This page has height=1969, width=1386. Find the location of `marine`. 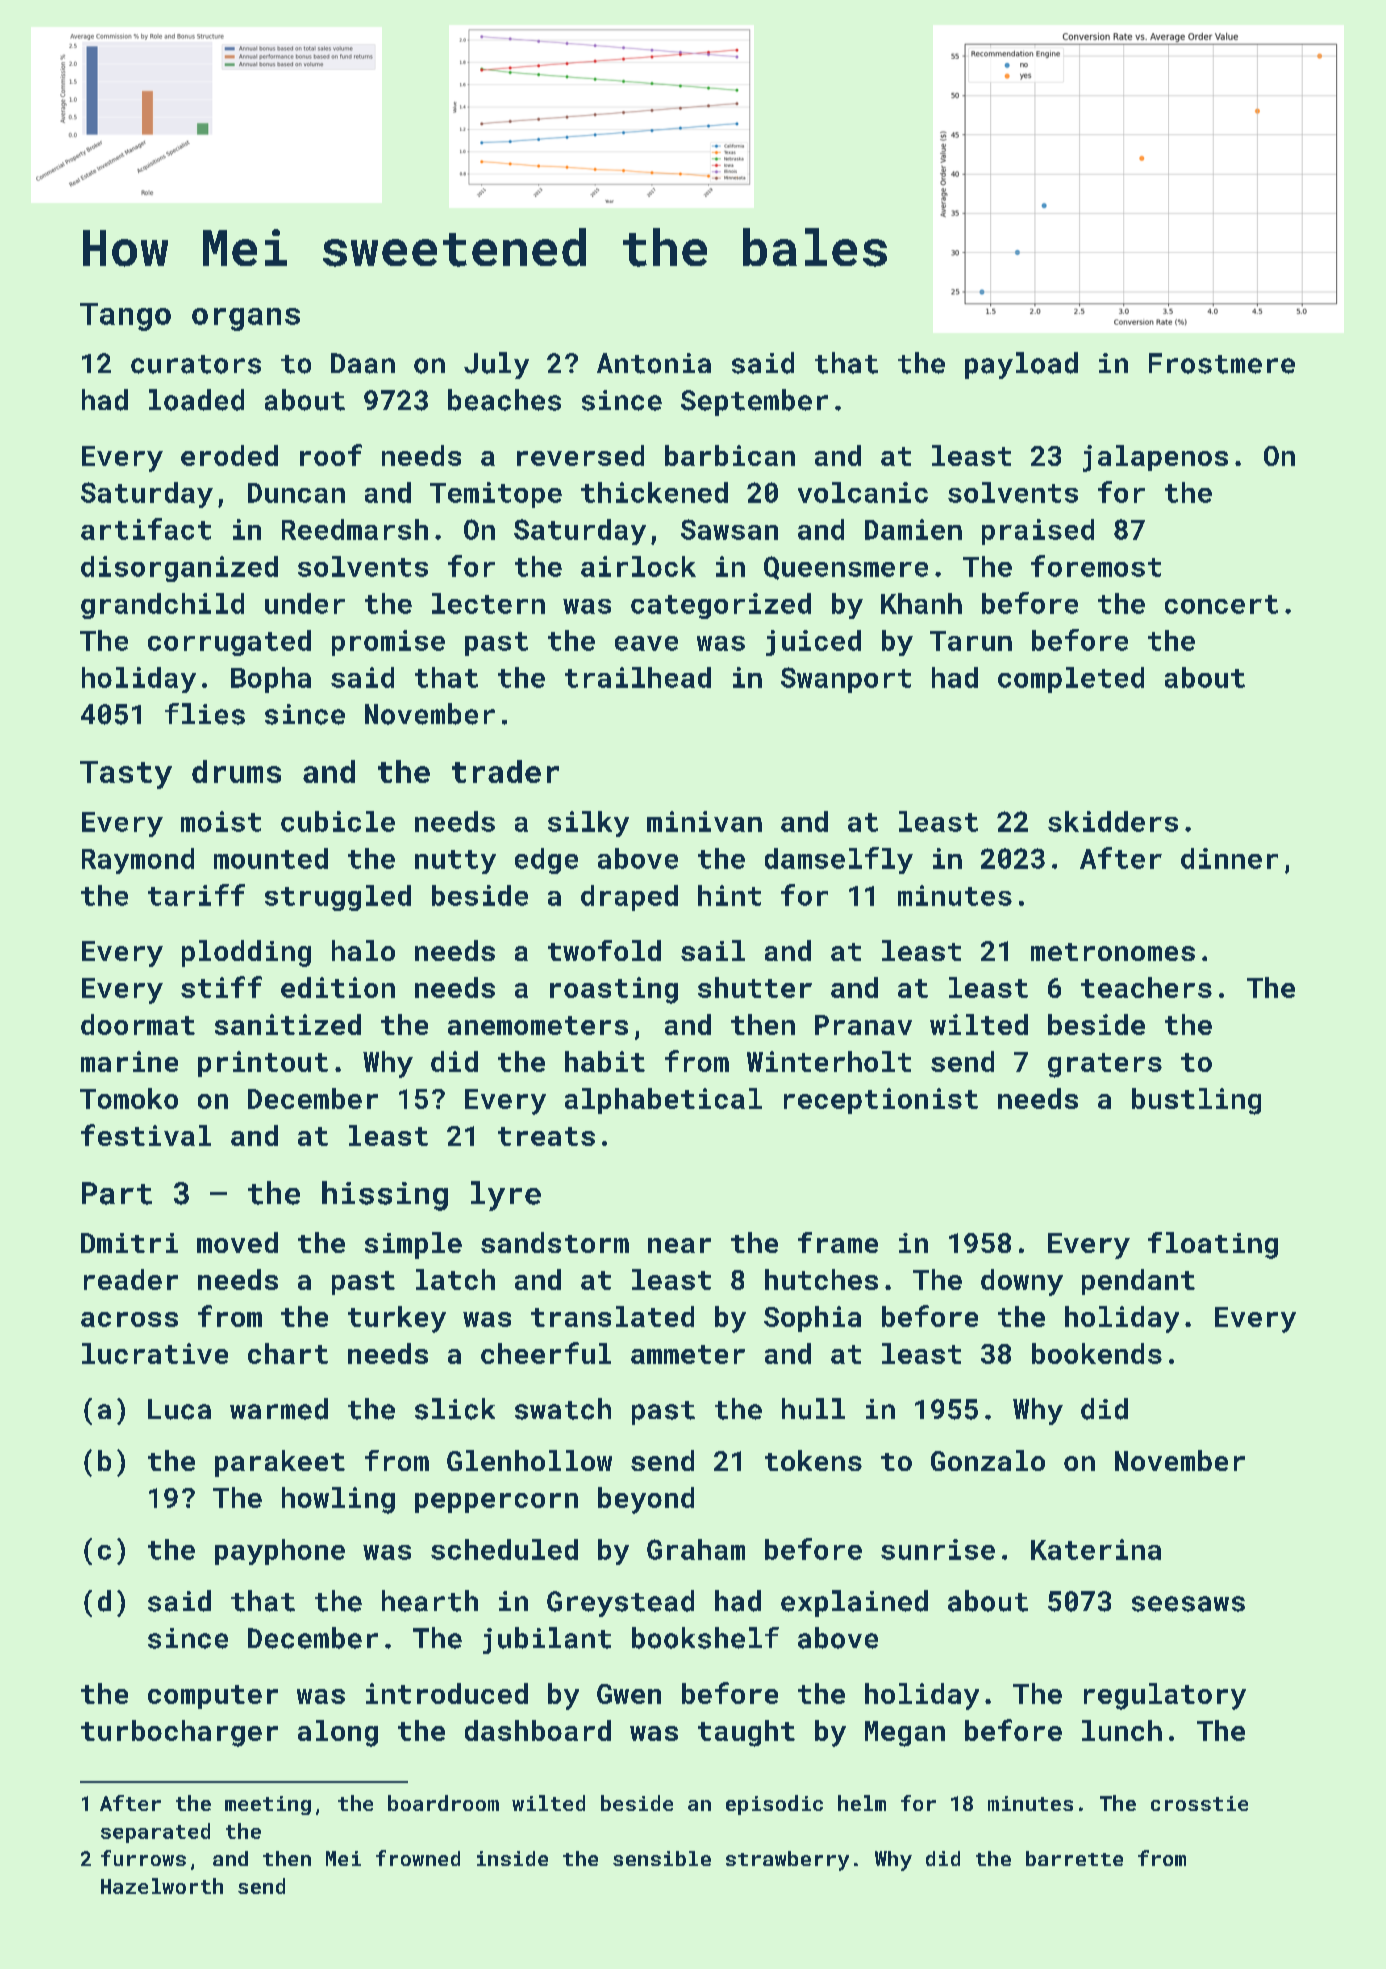

marine is located at coordinates (129, 1061).
